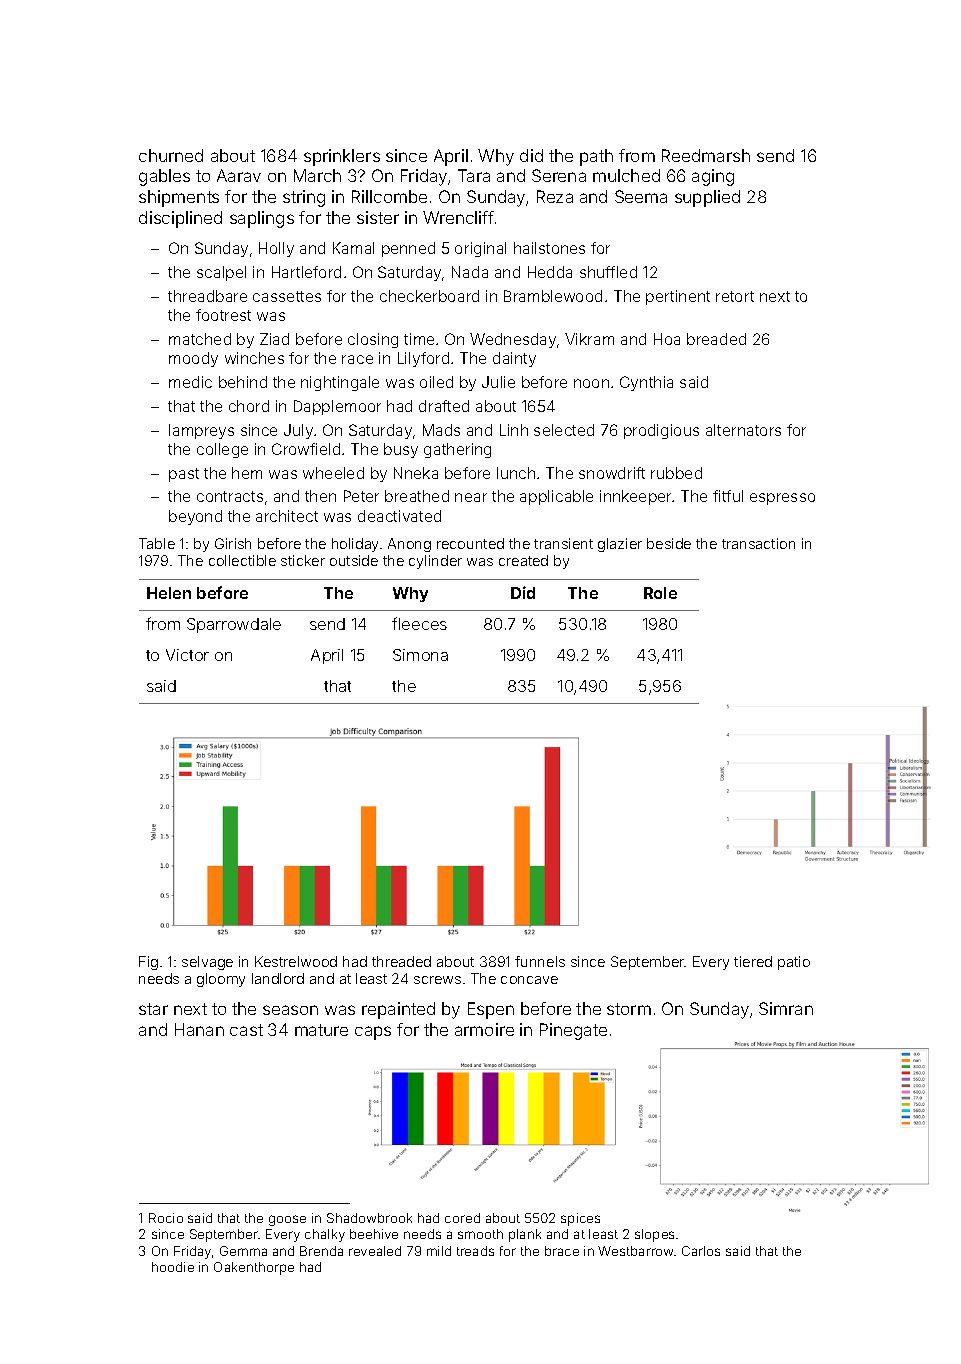  Describe the element at coordinates (420, 655) in the document. I see `Simona` at that location.
